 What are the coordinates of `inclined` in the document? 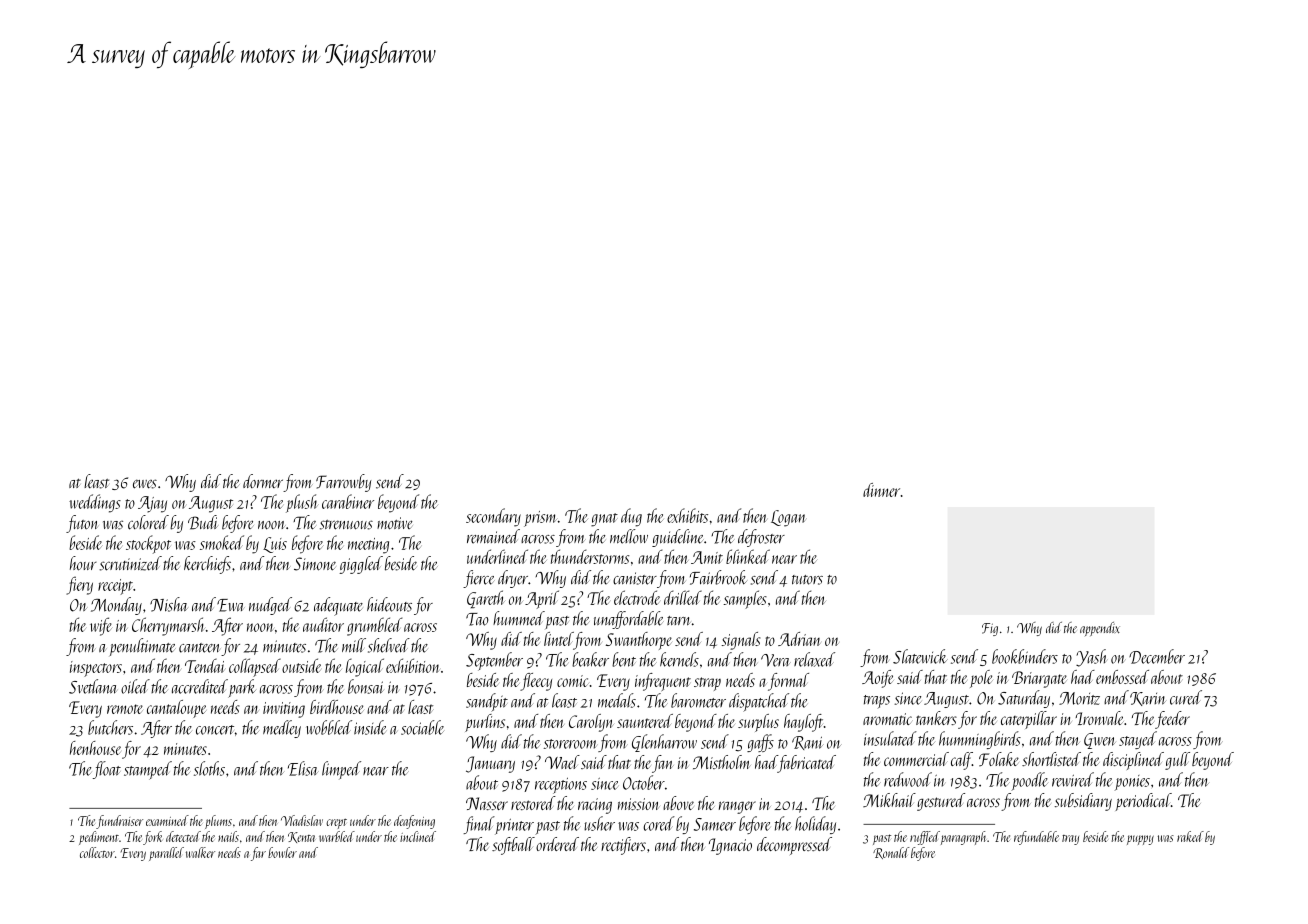 It's located at (418, 836).
